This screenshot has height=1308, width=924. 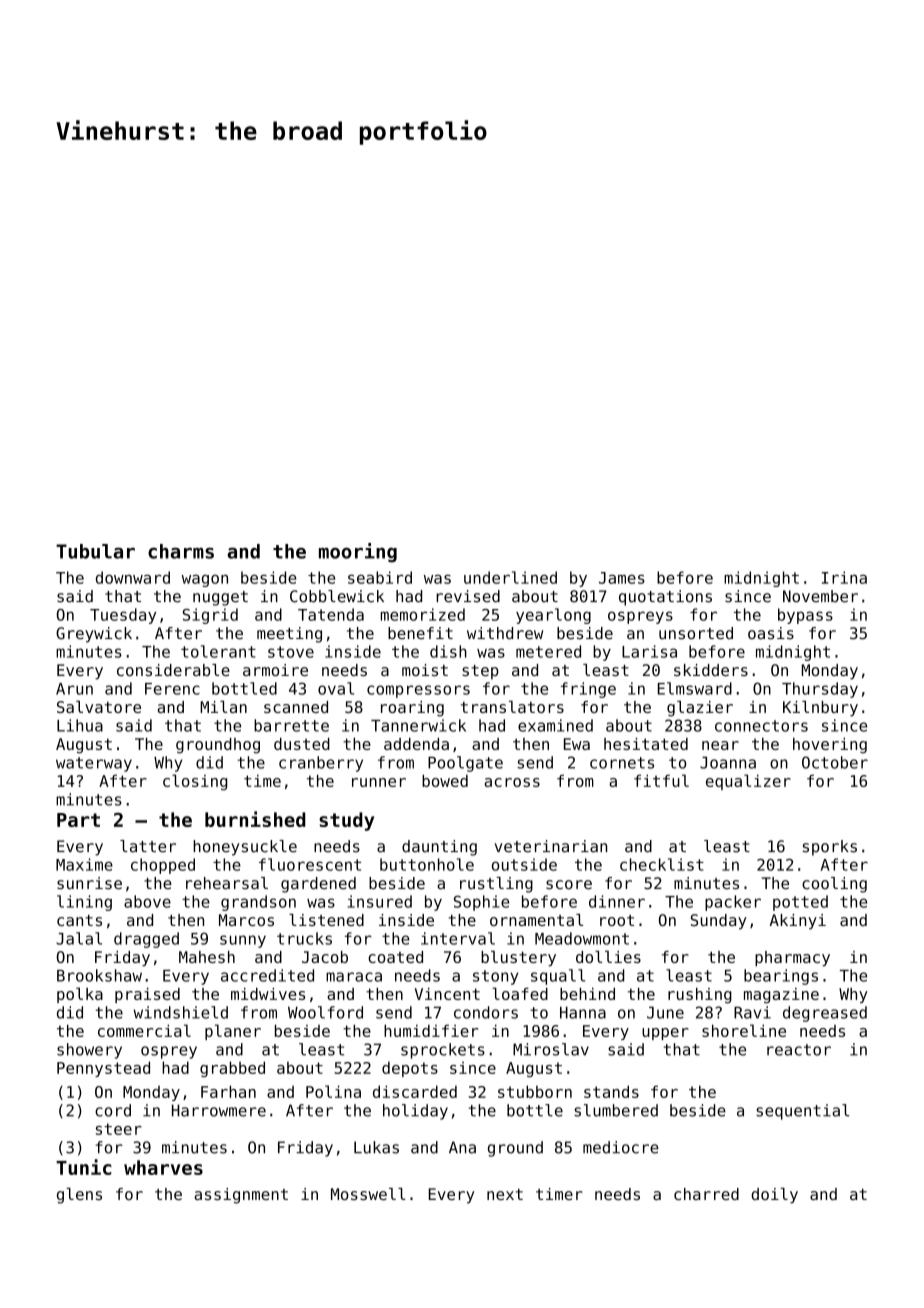 I want to click on scanned, so click(x=296, y=707).
